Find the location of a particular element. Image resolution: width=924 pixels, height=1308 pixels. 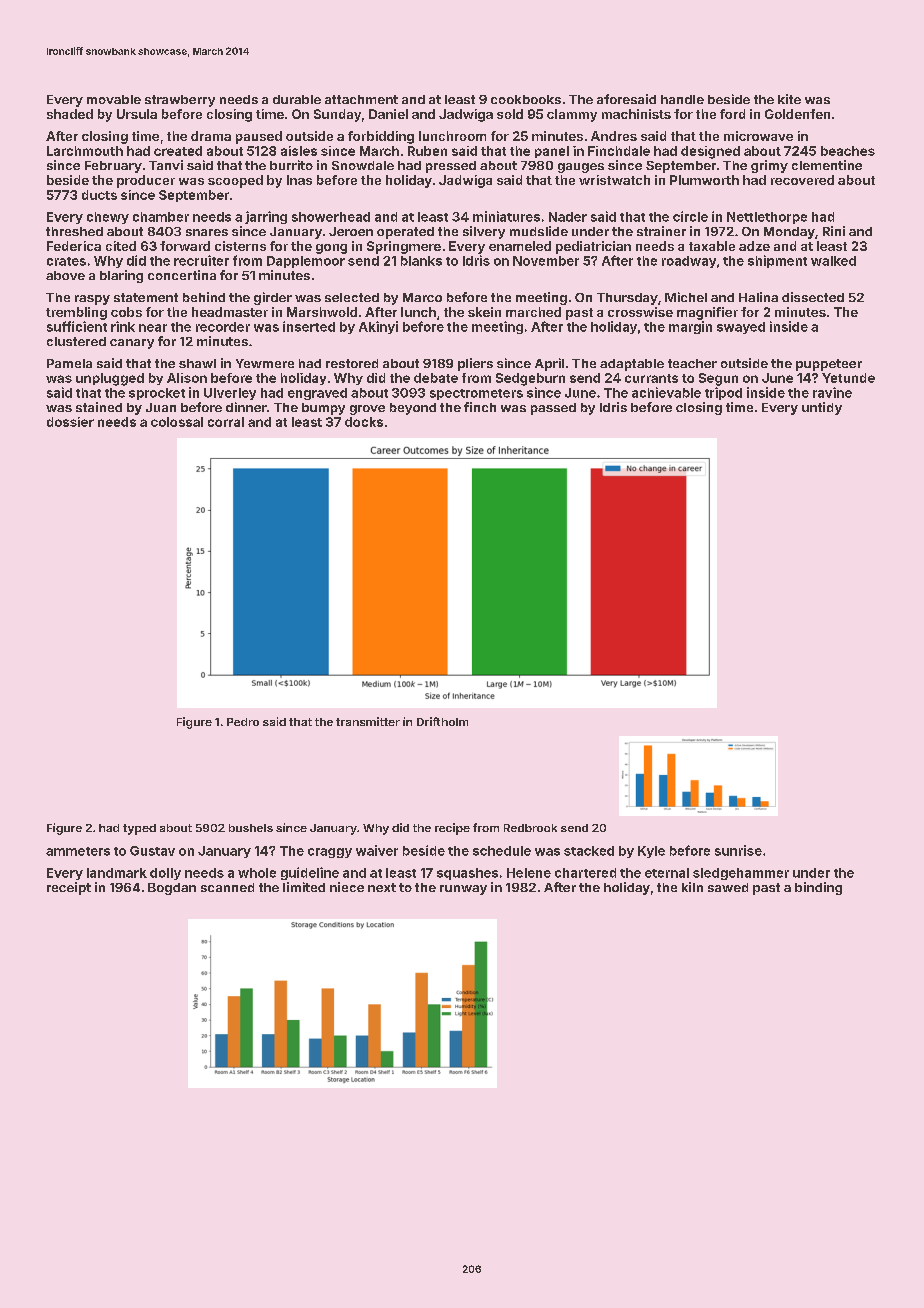

receipt is located at coordinates (69, 888).
